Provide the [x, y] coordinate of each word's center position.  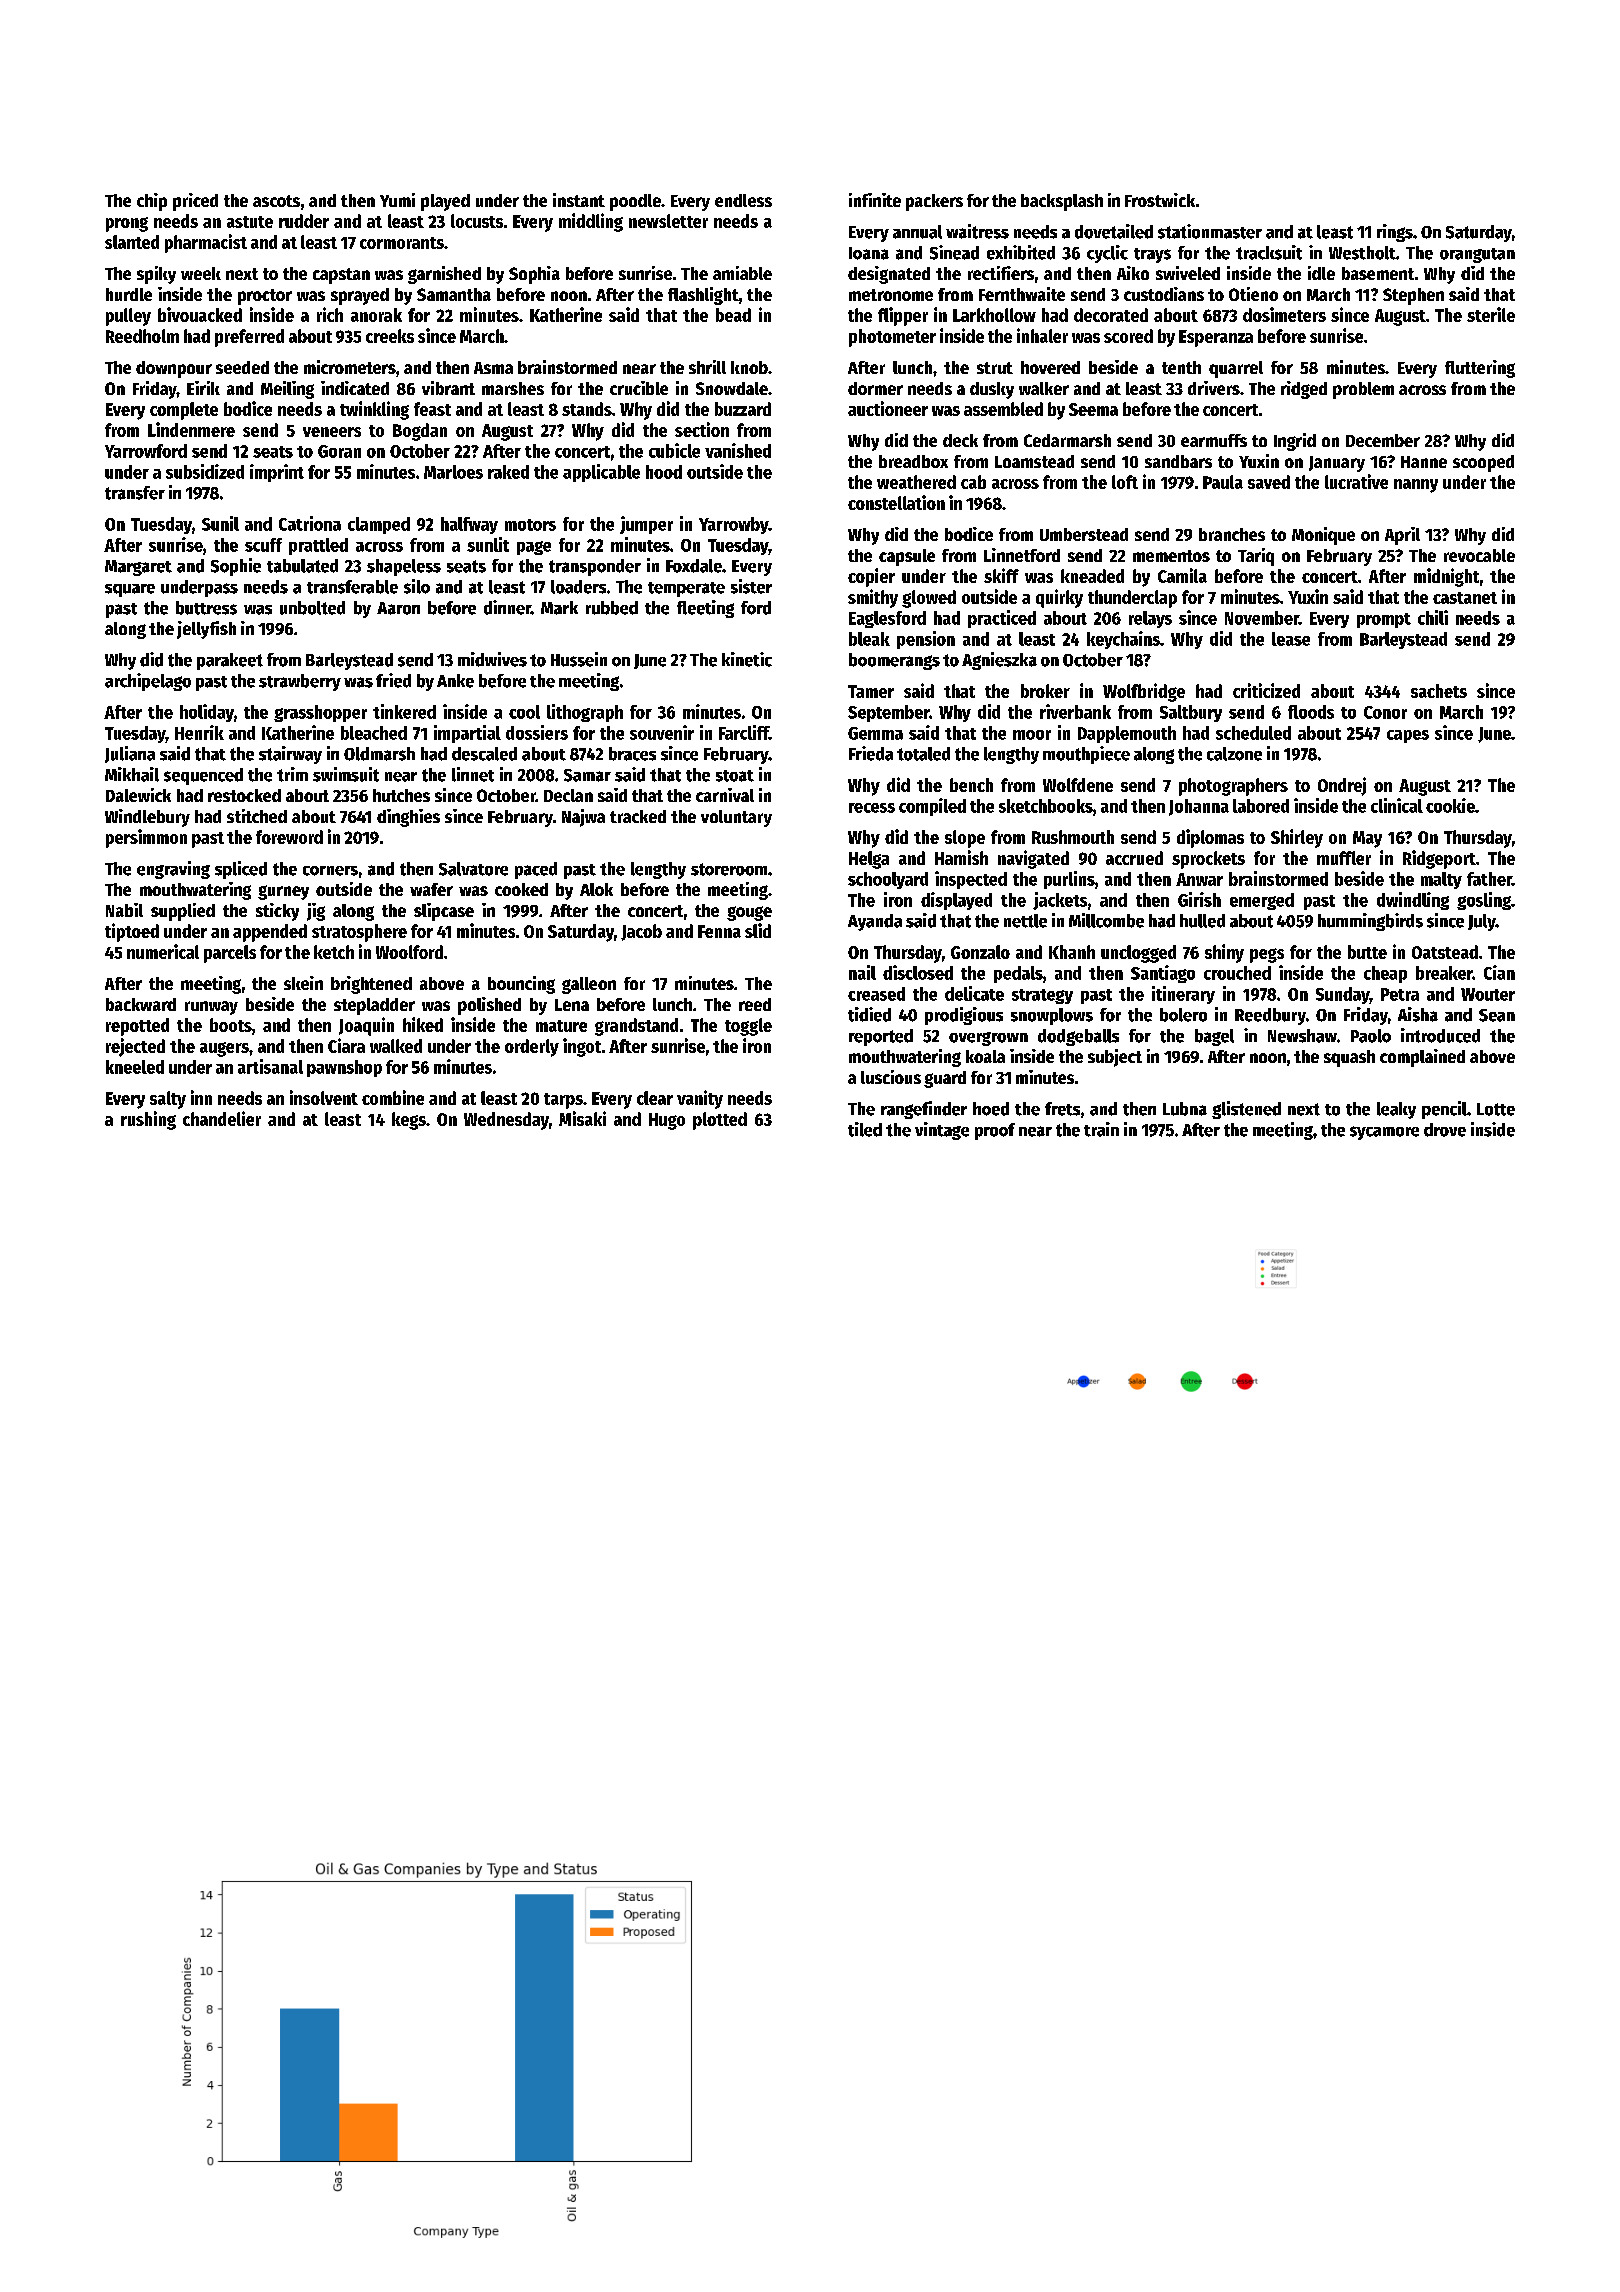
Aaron [398, 608]
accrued [1134, 858]
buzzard [743, 409]
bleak [869, 639]
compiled [932, 807]
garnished [444, 275]
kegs [409, 1121]
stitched [257, 816]
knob [749, 367]
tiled [865, 1129]
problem [1363, 390]
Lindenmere [191, 429]
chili [1433, 617]
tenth [1181, 367]
